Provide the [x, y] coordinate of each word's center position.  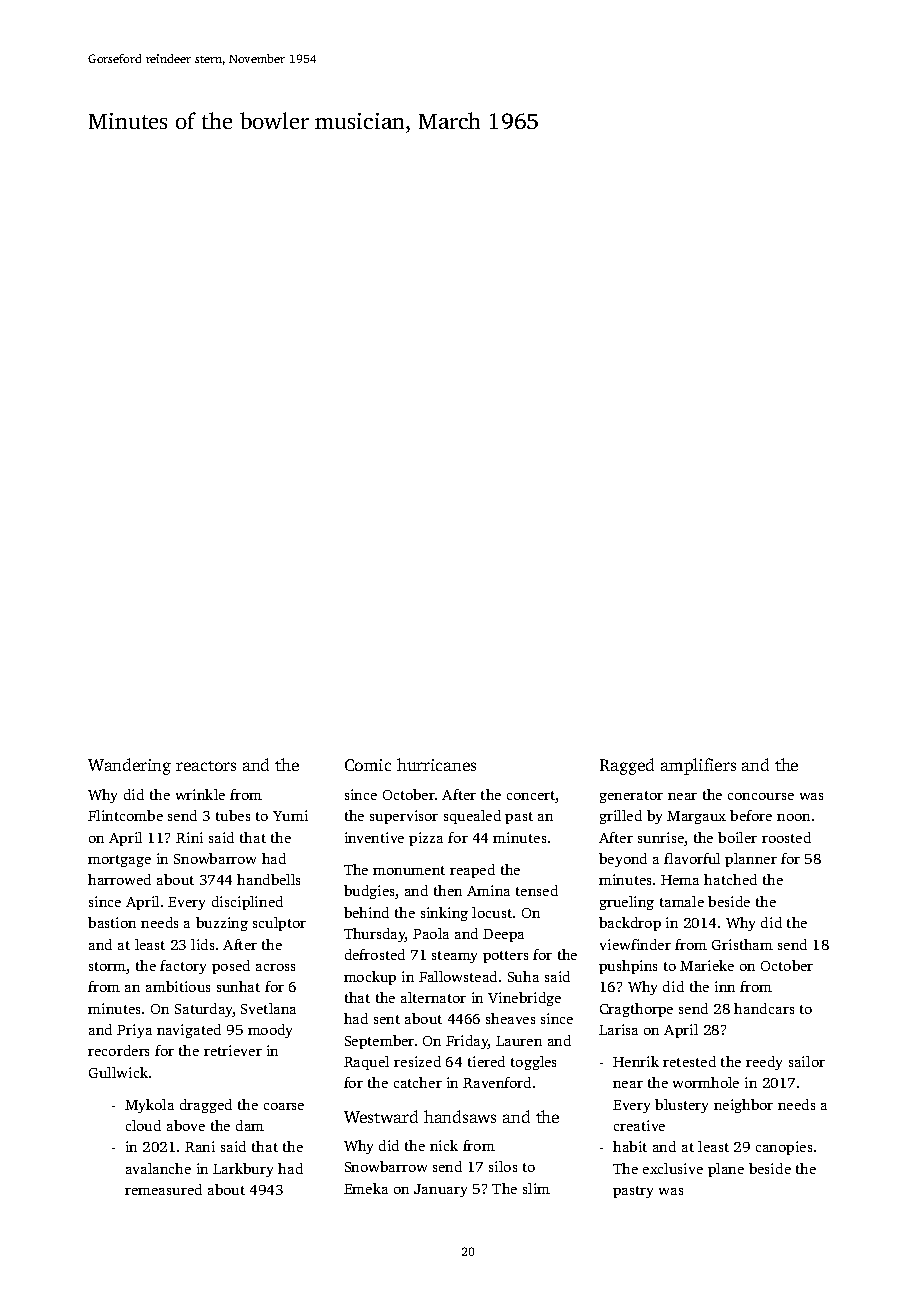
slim [536, 1188]
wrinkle [200, 794]
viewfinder [635, 944]
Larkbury [243, 1170]
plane [726, 1170]
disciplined [247, 903]
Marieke [707, 965]
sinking [444, 914]
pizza [426, 839]
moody [270, 1031]
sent [387, 1019]
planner [751, 860]
